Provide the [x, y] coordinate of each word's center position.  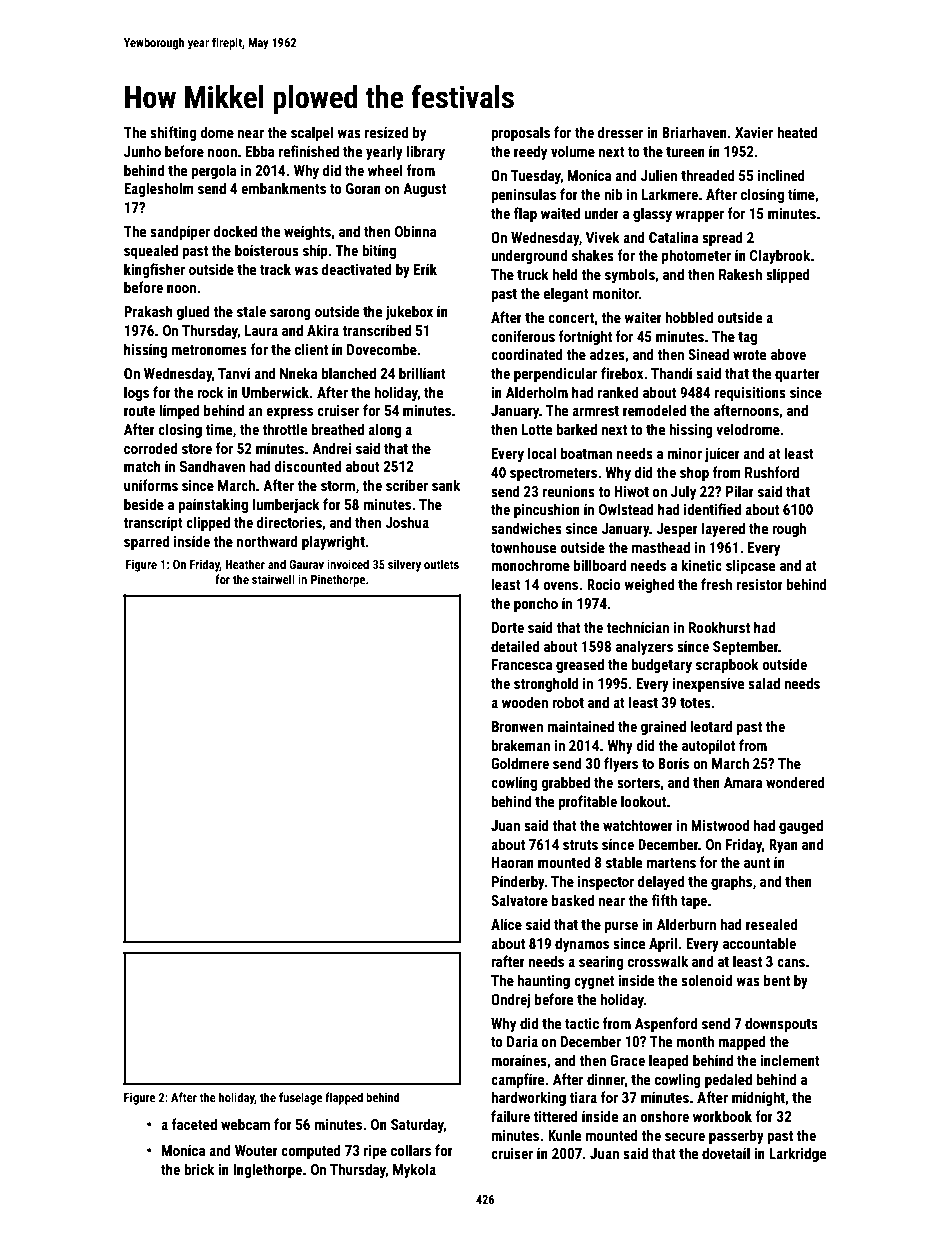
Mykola [414, 1170]
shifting [173, 133]
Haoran [513, 862]
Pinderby [518, 882]
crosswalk [658, 961]
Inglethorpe [267, 1170]
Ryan [783, 846]
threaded [707, 175]
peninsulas [523, 195]
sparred [146, 542]
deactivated [357, 269]
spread [722, 238]
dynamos [582, 944]
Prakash [148, 311]
